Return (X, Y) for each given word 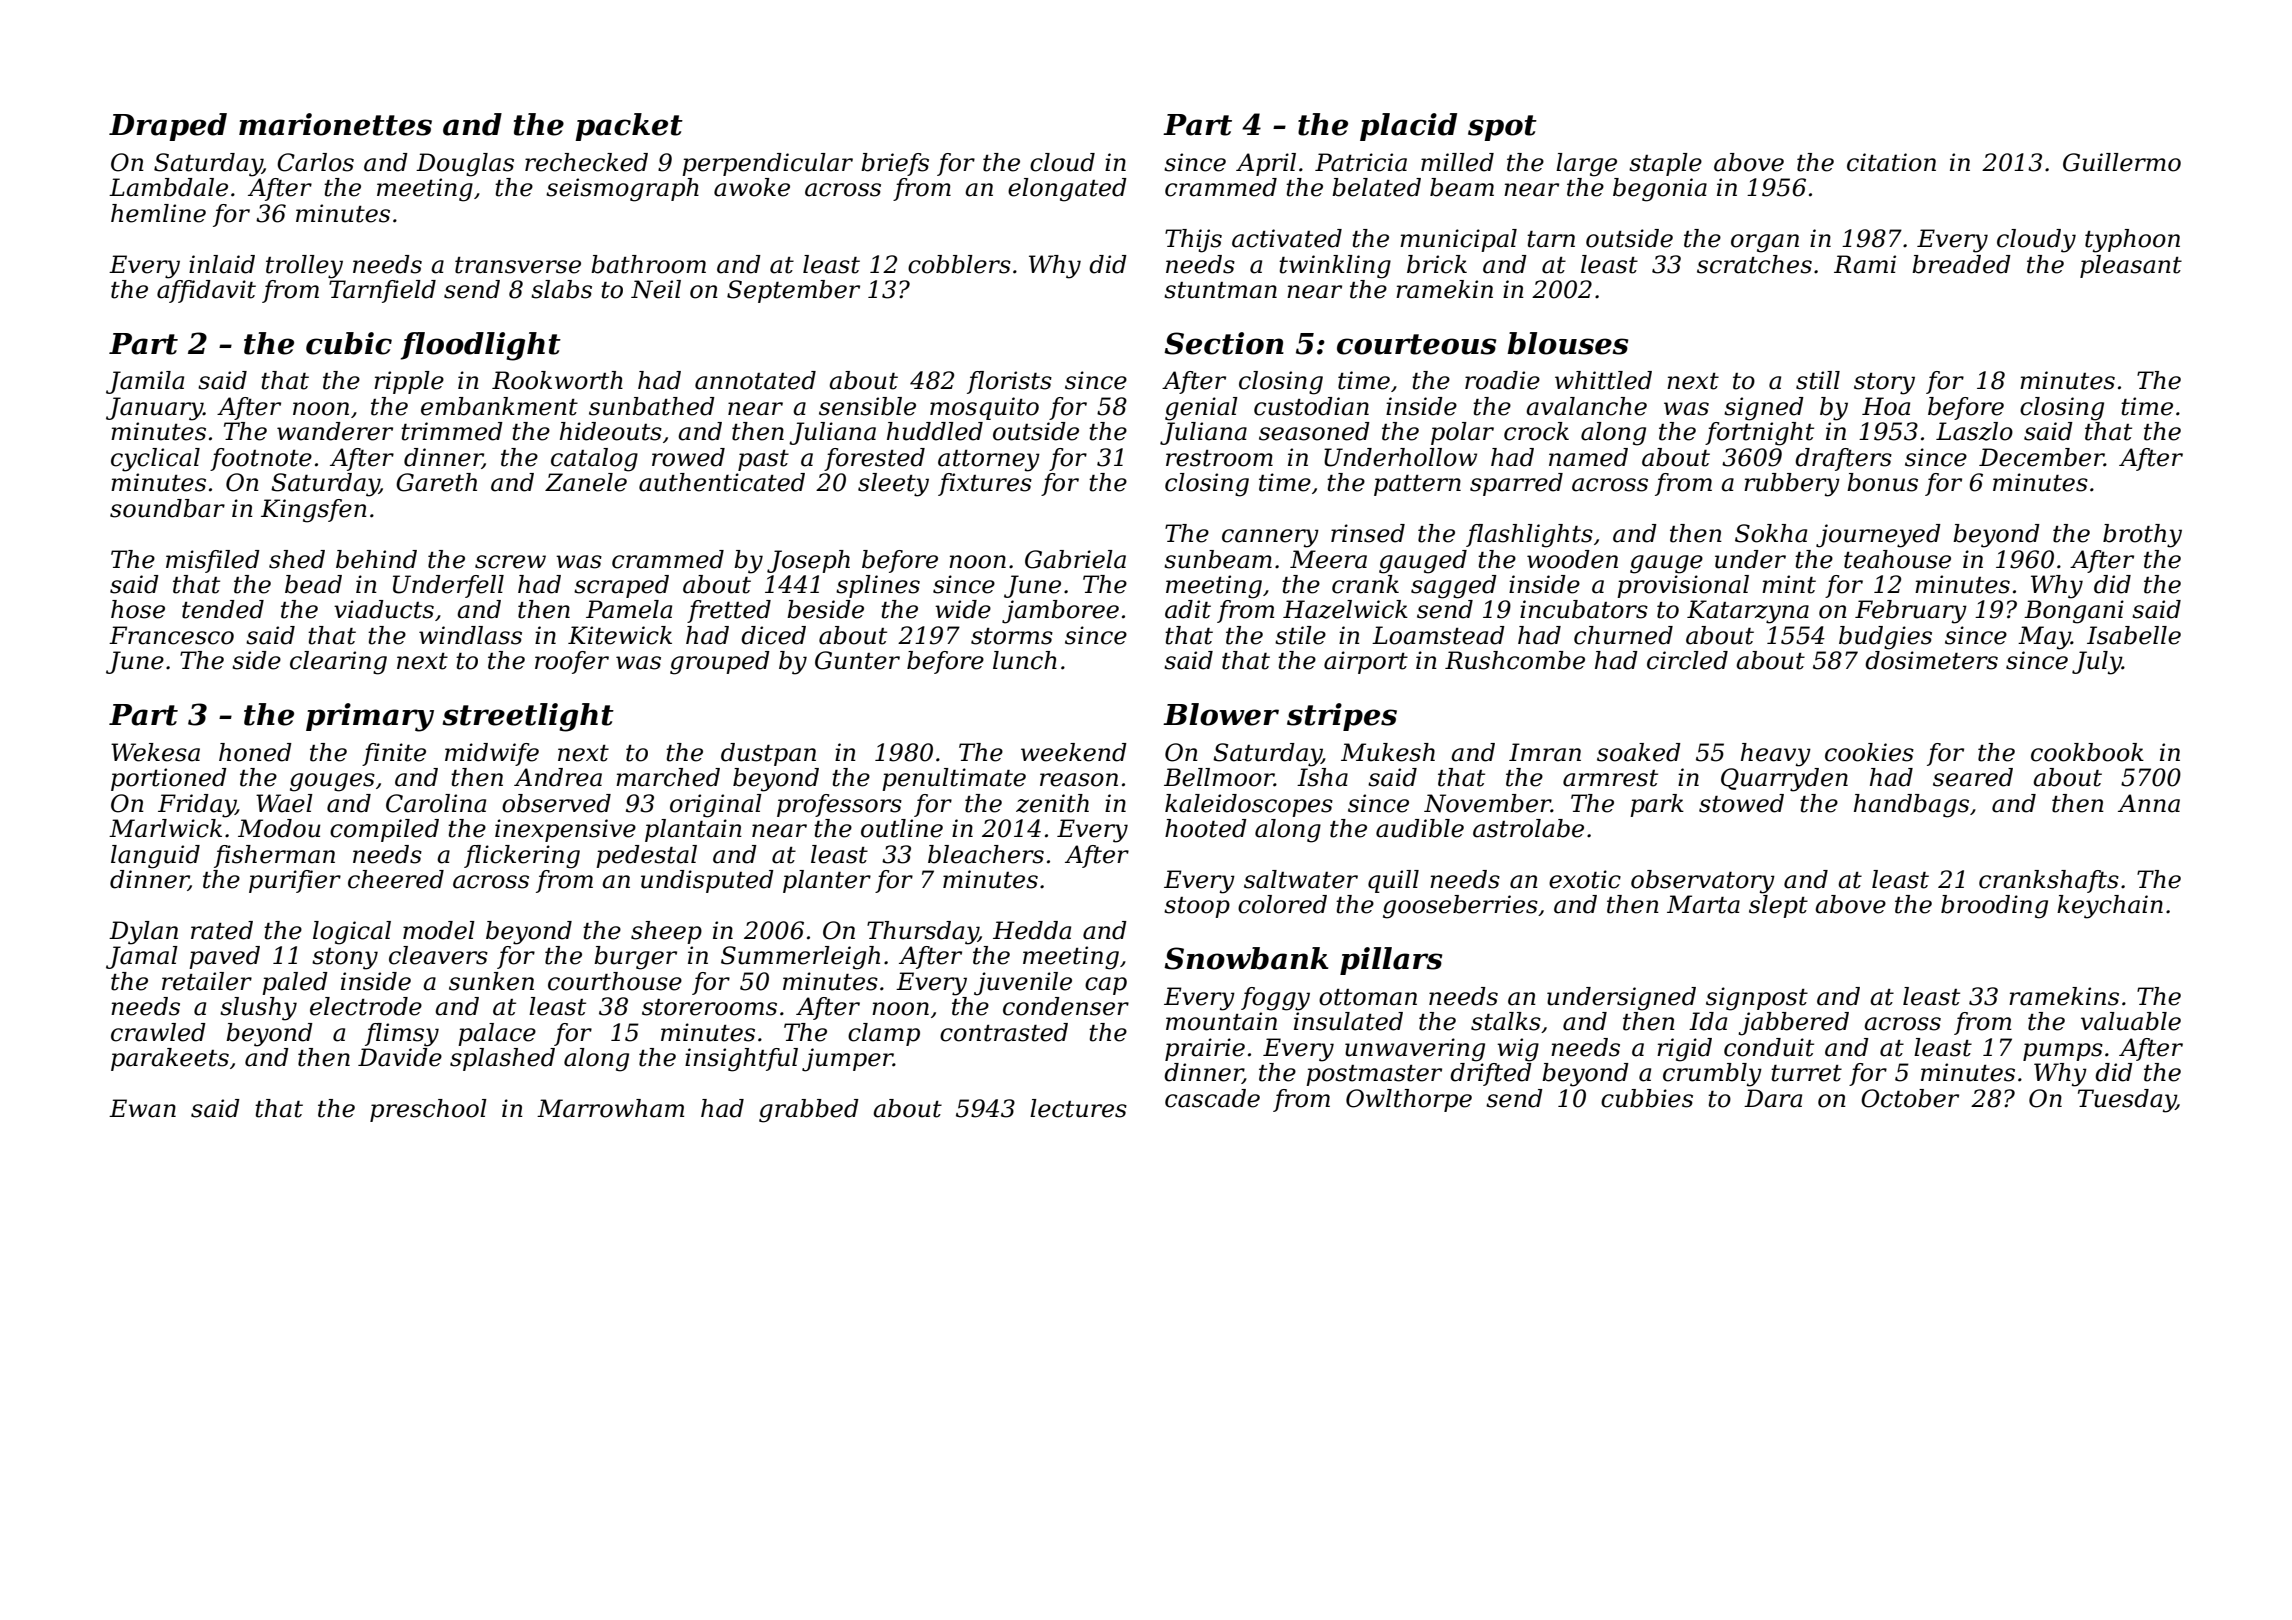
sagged (1454, 587)
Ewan (142, 1108)
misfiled (213, 561)
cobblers (959, 264)
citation (1891, 162)
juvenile (1023, 984)
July (2097, 663)
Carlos (315, 162)
